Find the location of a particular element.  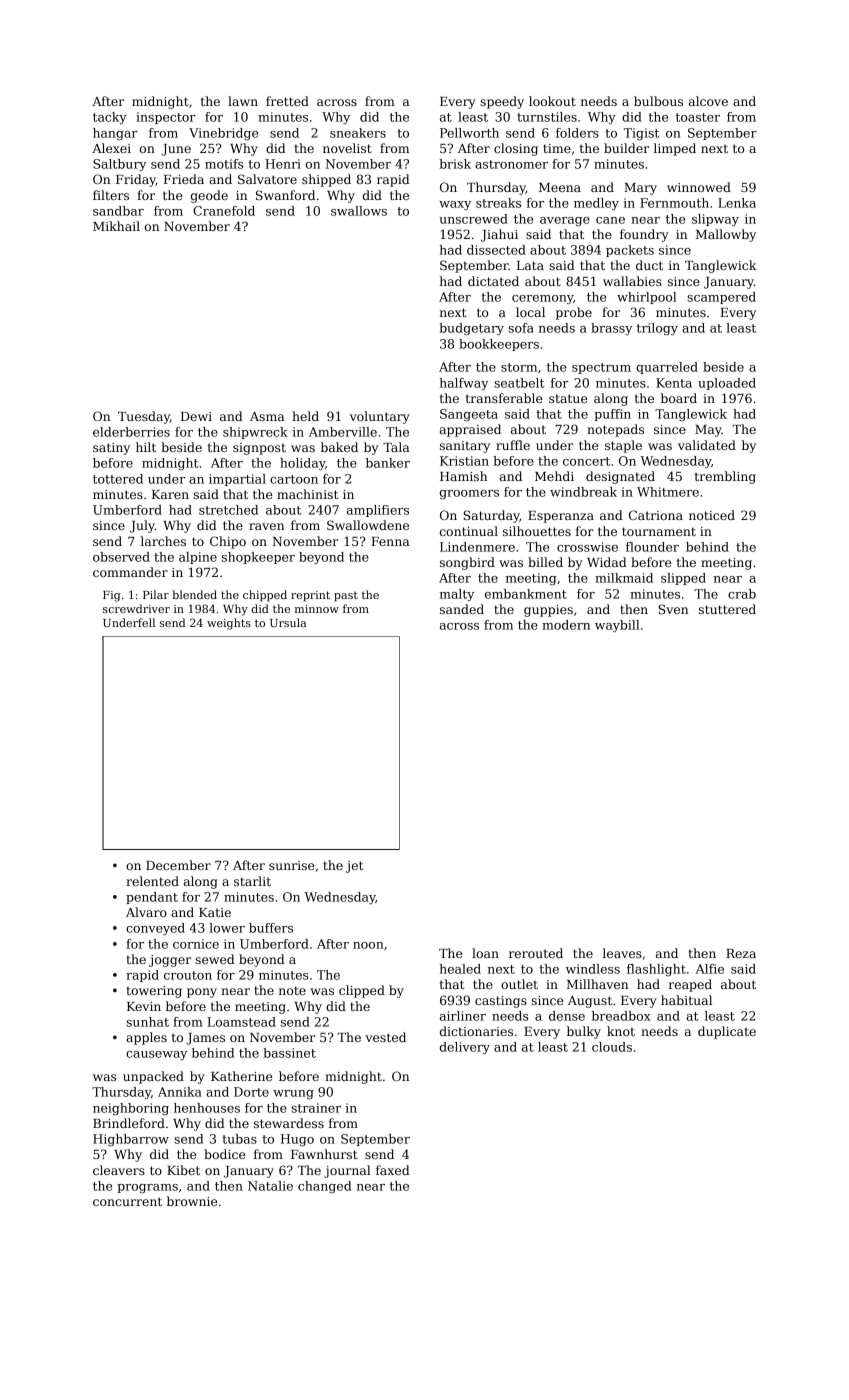

jet is located at coordinates (354, 867).
